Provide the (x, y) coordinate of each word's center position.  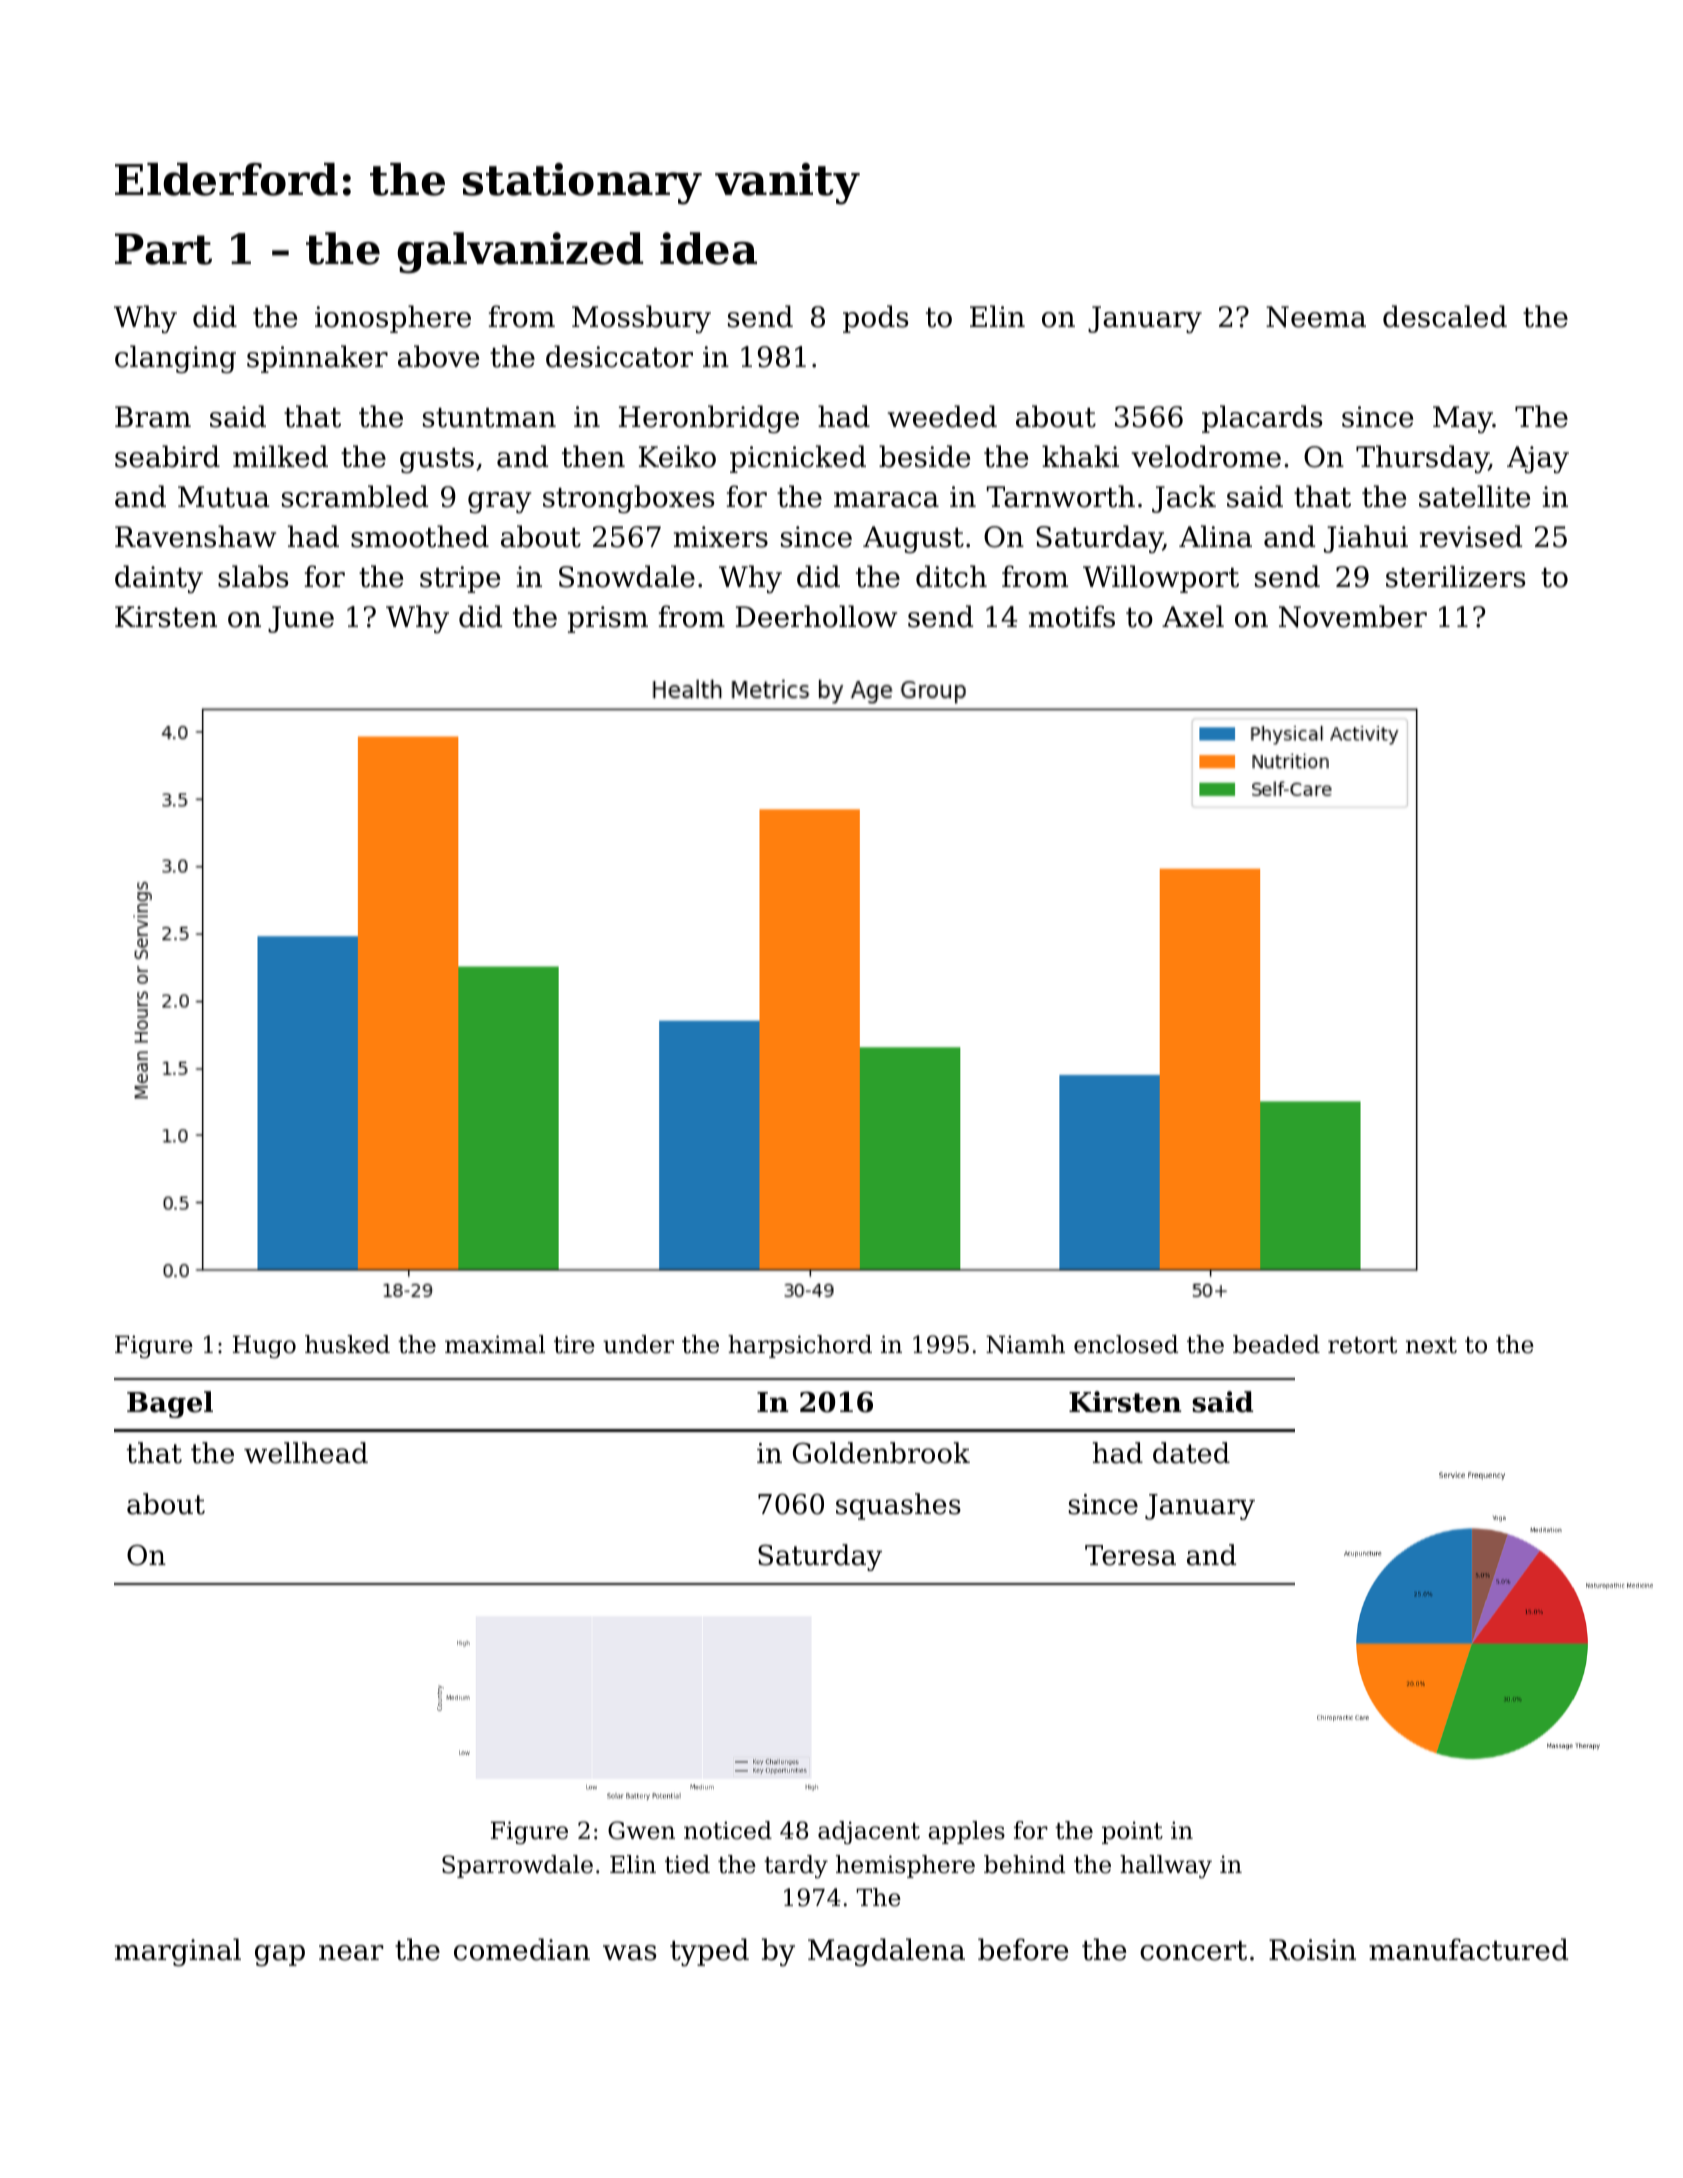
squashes (898, 1506)
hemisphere (905, 1866)
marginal (178, 1952)
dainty (159, 579)
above (438, 356)
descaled (1445, 316)
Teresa (1130, 1555)
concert (1193, 1951)
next (1431, 1345)
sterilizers (1455, 576)
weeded (942, 416)
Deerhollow (816, 616)
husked (347, 1344)
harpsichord (800, 1346)
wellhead (306, 1453)
